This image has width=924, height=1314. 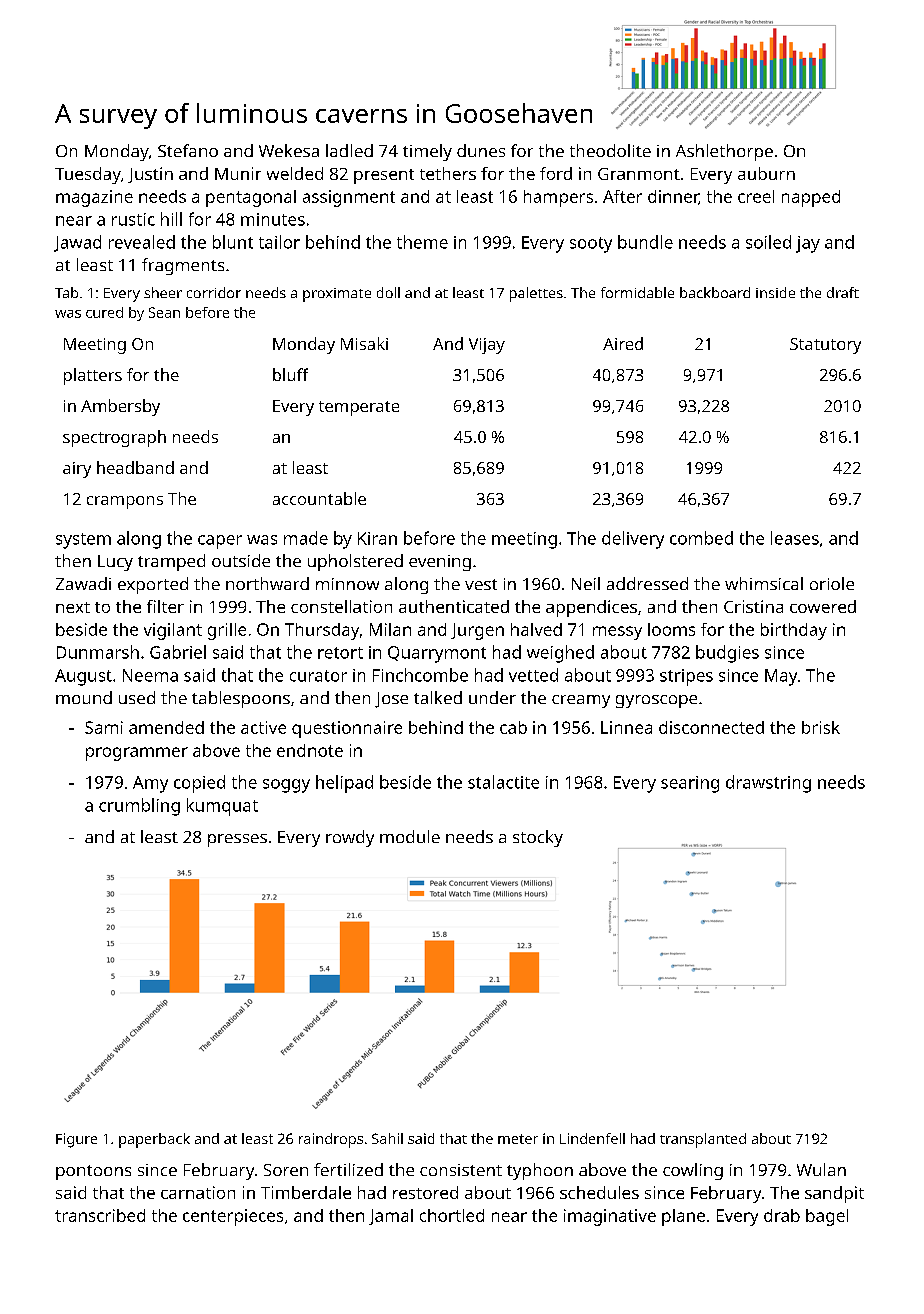 I want to click on active, so click(x=263, y=727).
